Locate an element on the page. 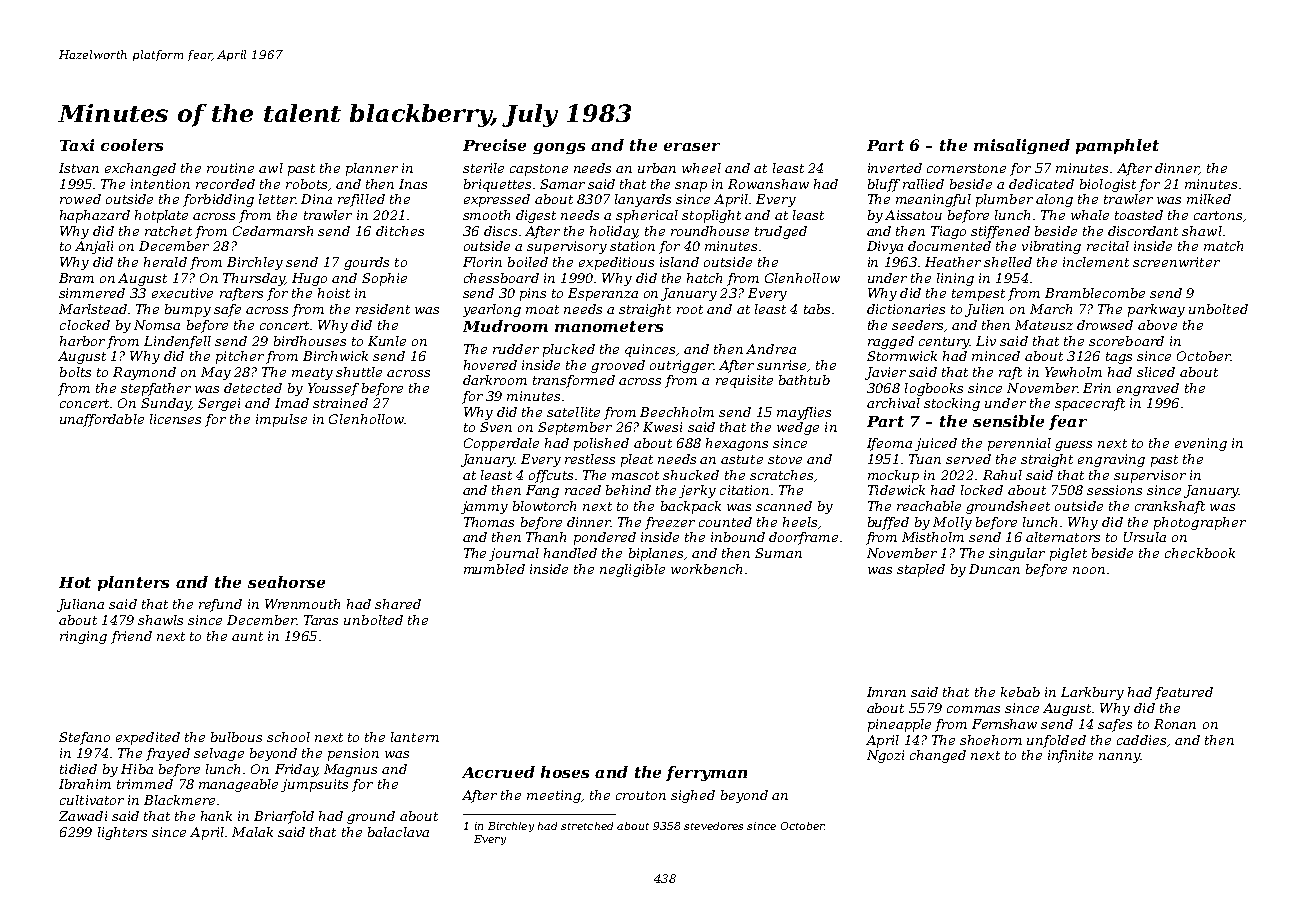 This document has height=924, width=1308. gongs is located at coordinates (559, 148).
